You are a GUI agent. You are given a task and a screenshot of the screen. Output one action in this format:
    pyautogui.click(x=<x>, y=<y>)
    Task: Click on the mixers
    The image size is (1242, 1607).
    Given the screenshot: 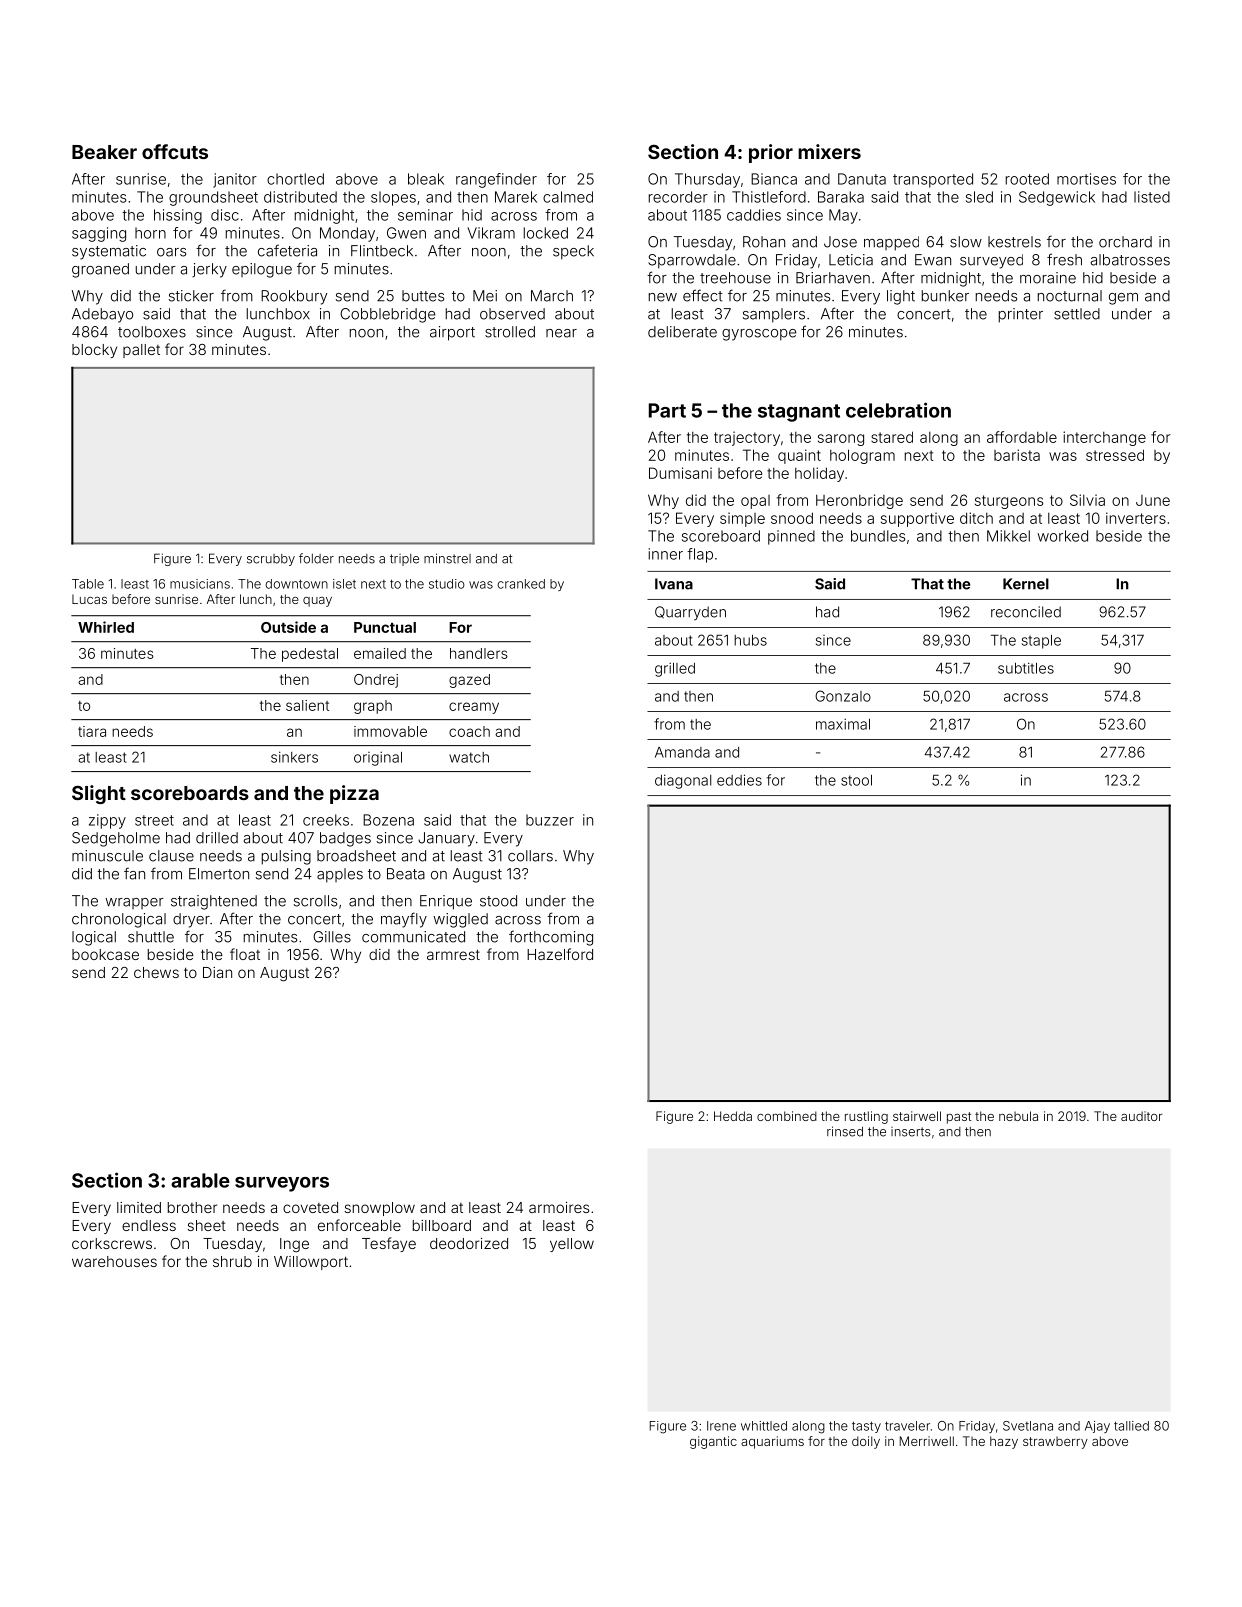 What is the action you would take?
    pyautogui.click(x=829, y=151)
